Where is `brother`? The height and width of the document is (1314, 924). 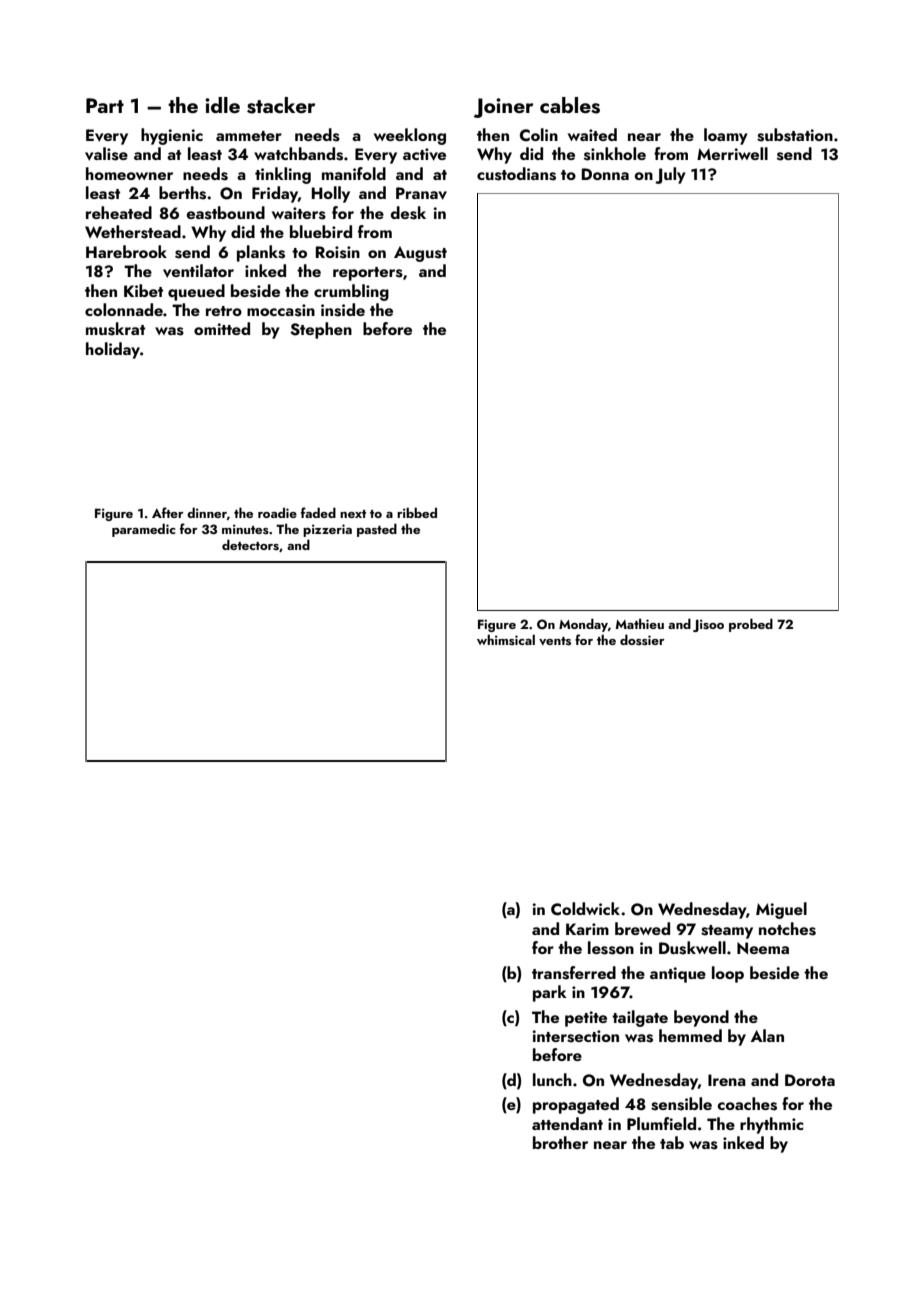
brother is located at coordinates (560, 1142).
